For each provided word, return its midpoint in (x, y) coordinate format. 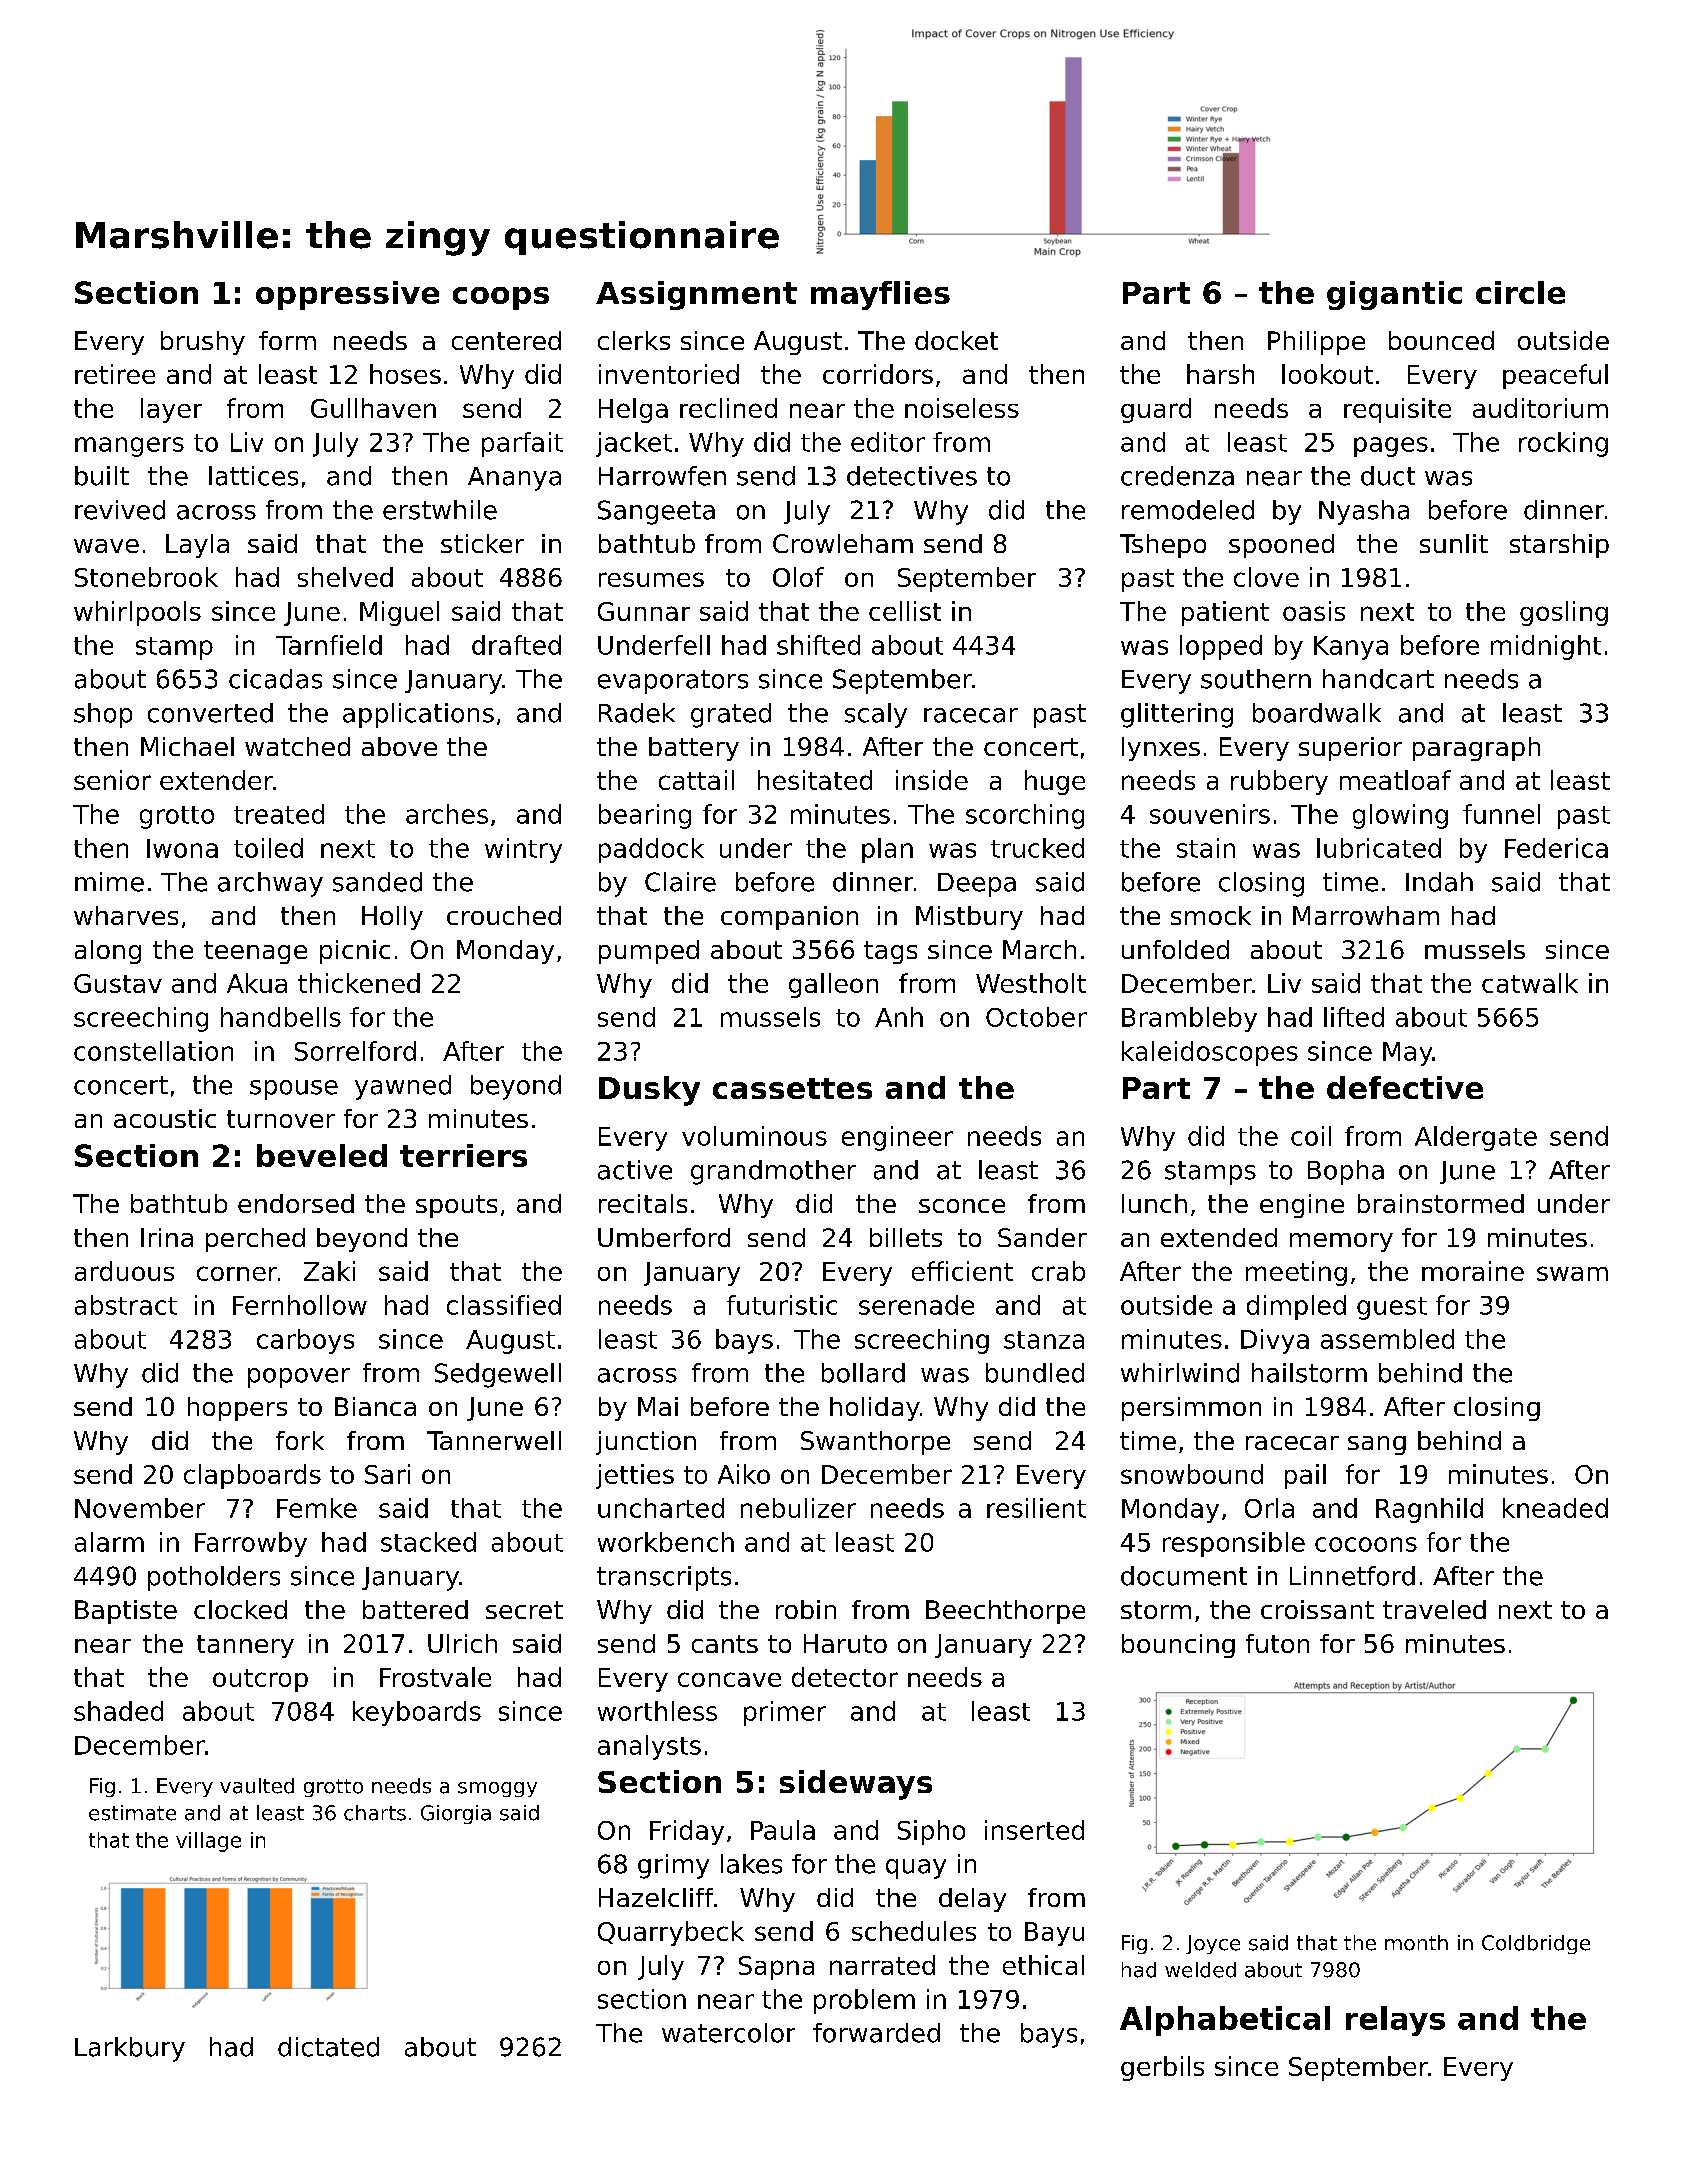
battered (415, 1609)
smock (1211, 915)
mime (109, 882)
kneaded (1555, 1508)
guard (1156, 410)
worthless (657, 1711)
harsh (1220, 374)
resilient (1036, 1508)
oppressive (347, 295)
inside (932, 780)
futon (1277, 1643)
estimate (132, 1813)
